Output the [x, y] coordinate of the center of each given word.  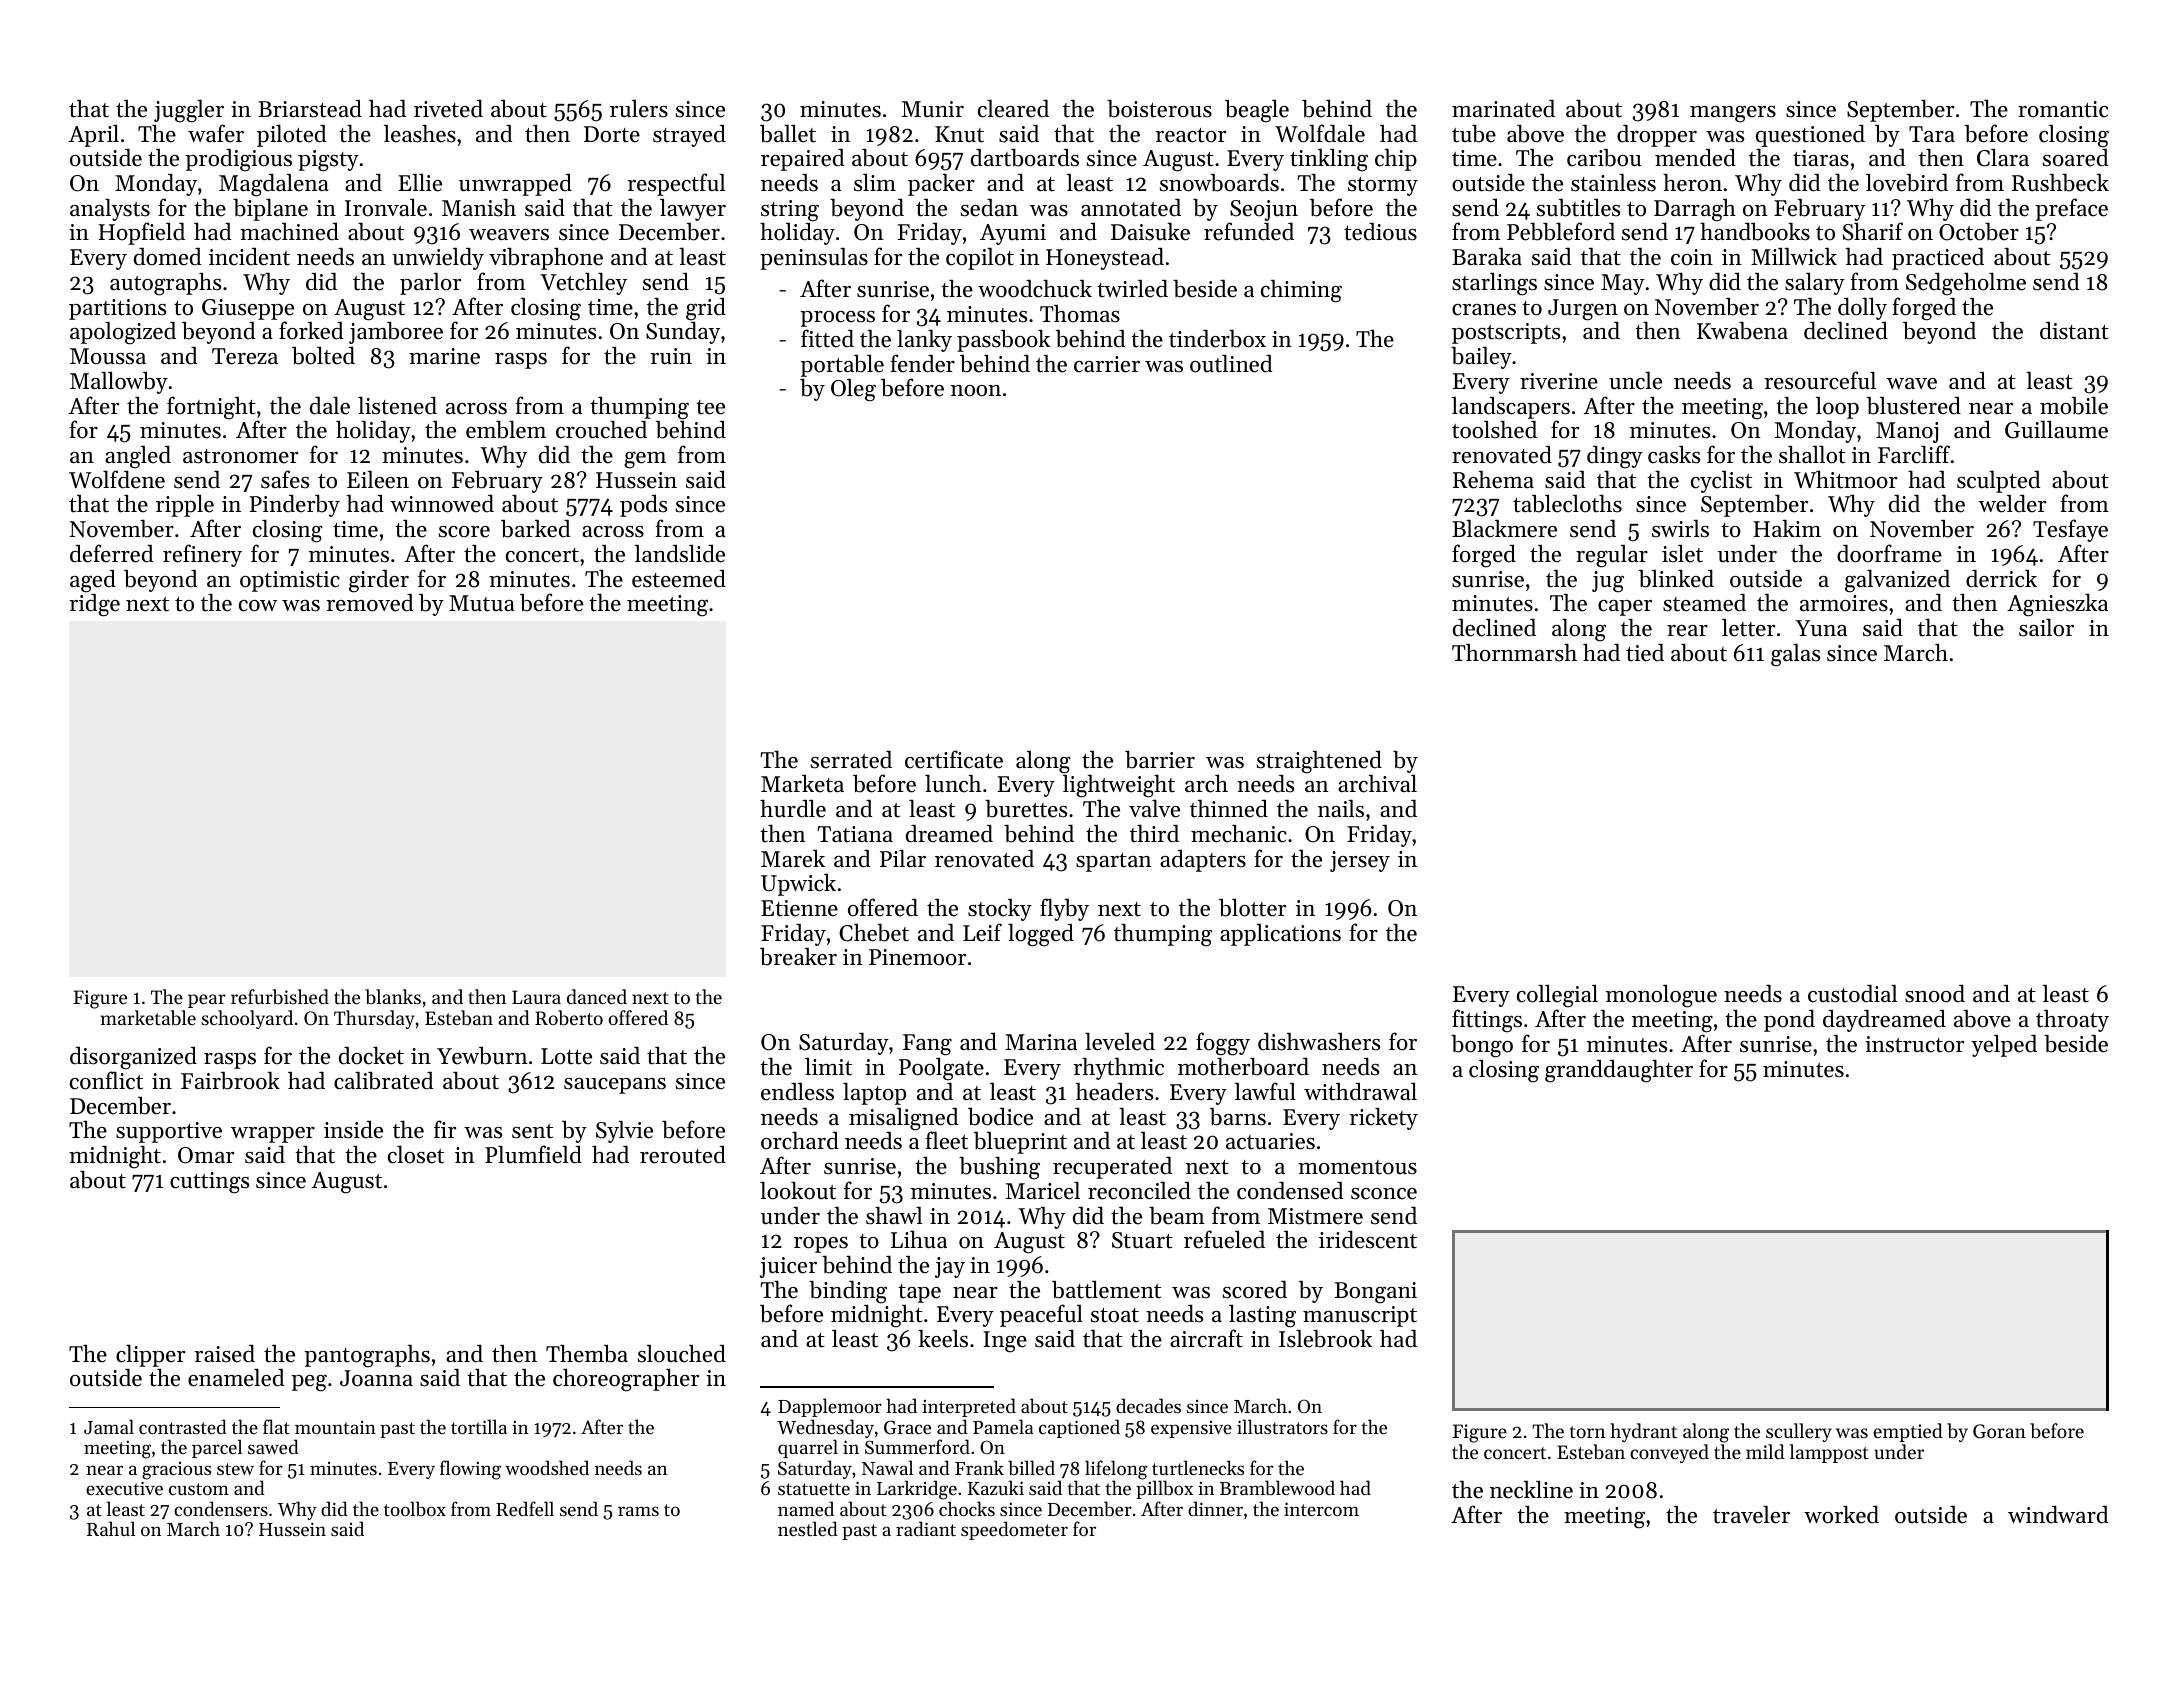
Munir [933, 109]
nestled [808, 1528]
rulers [639, 109]
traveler [1751, 1514]
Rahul [111, 1528]
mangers [1733, 114]
